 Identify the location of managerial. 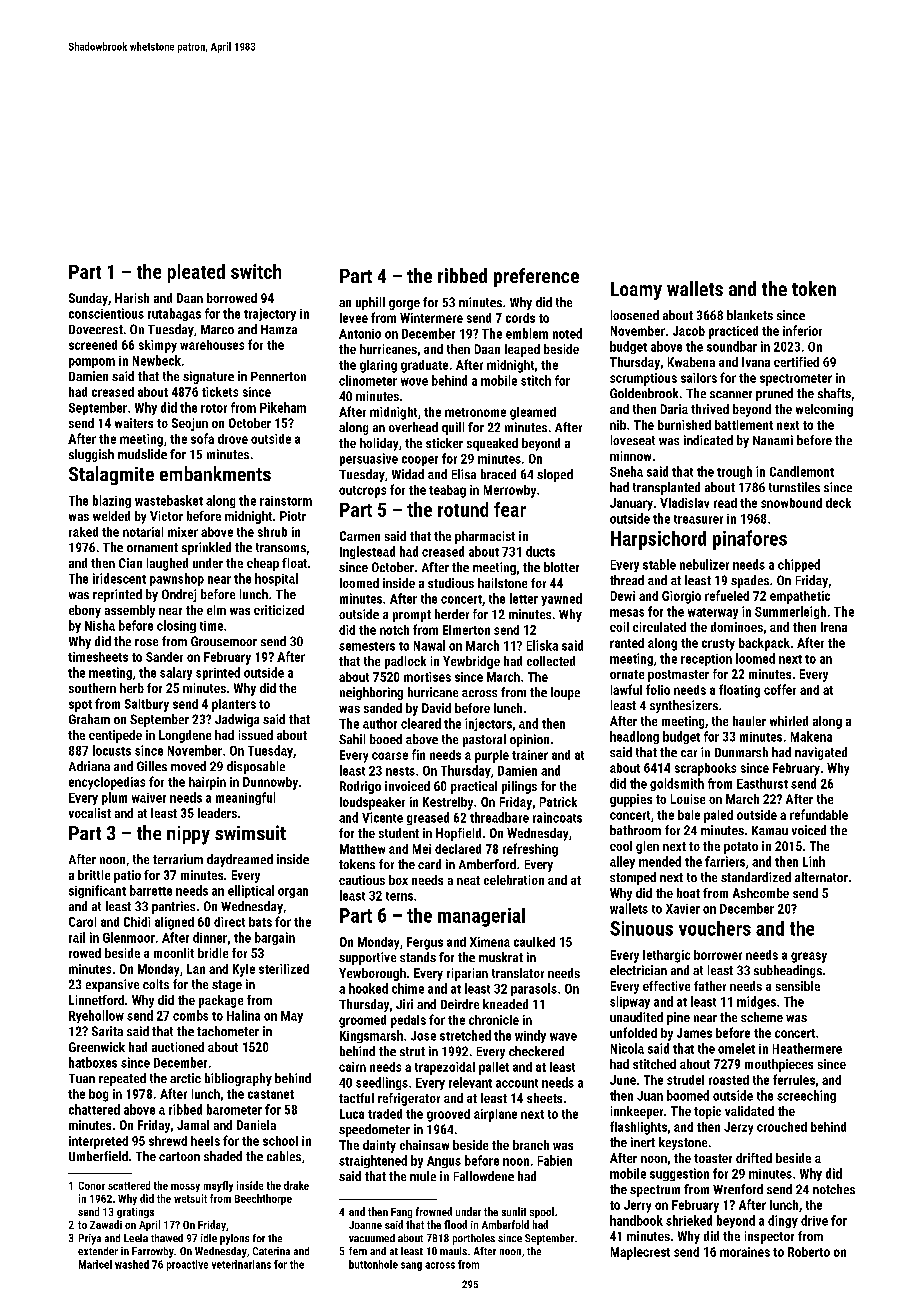
(481, 917).
